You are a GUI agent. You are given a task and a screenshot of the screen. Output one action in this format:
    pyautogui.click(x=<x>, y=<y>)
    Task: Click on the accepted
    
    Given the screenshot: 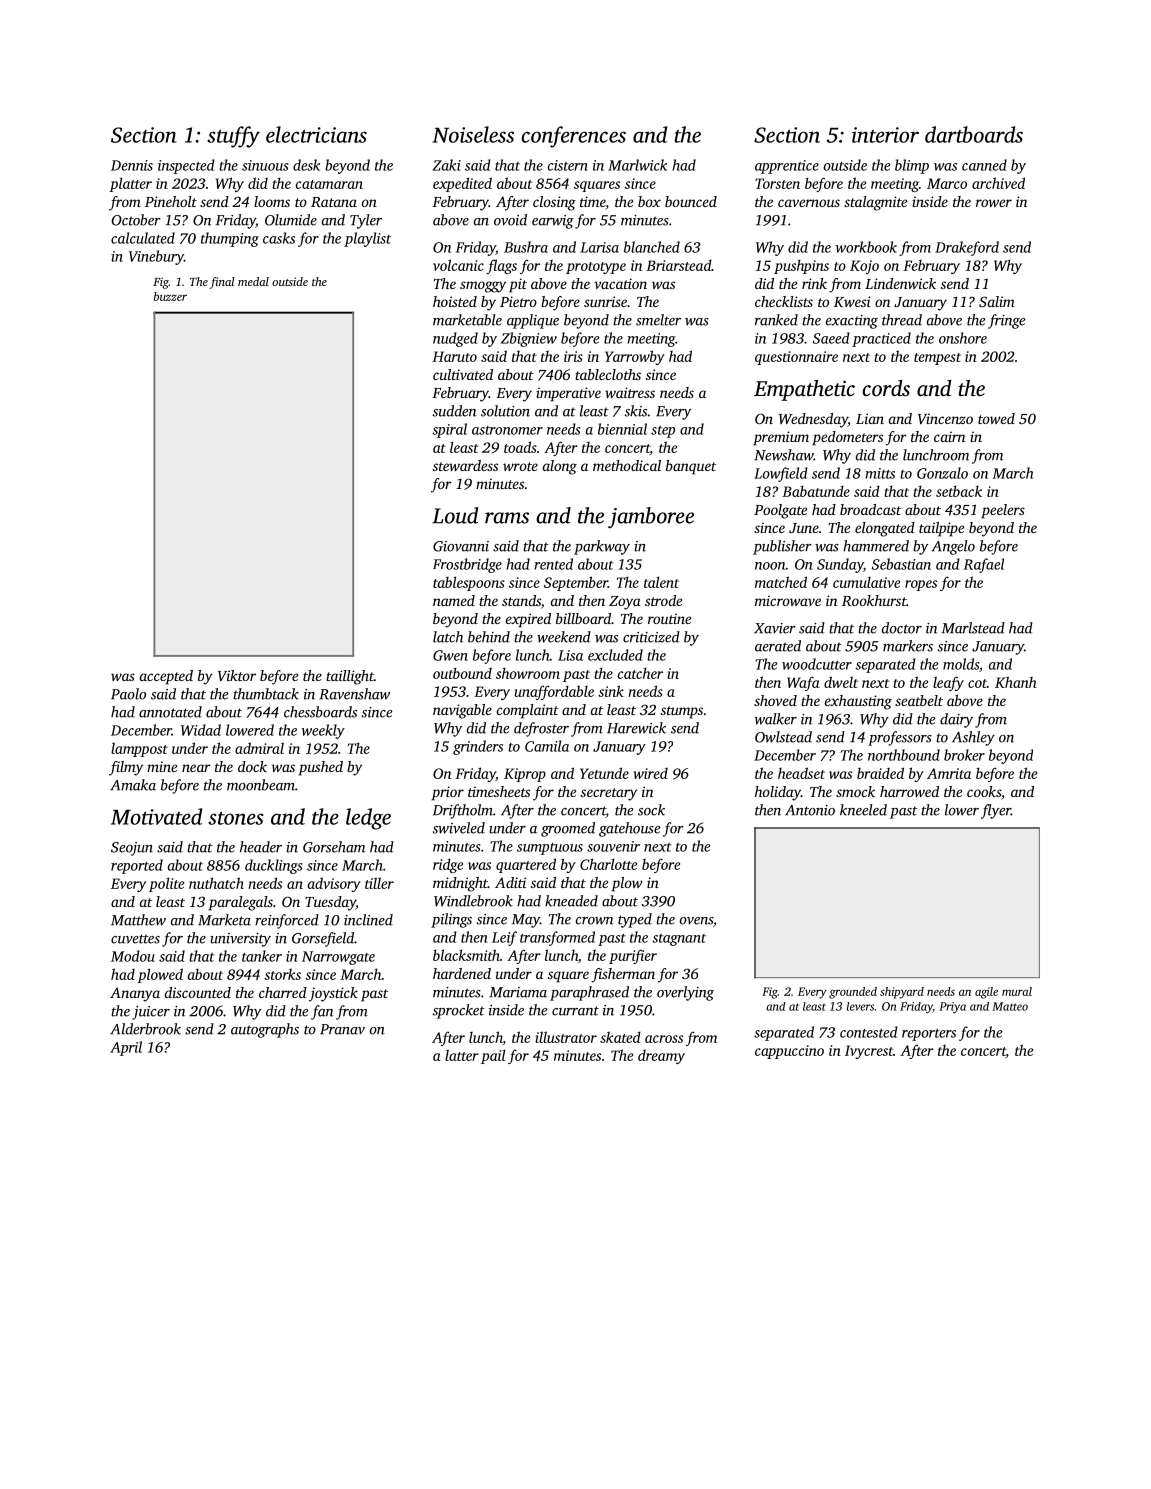 What is the action you would take?
    pyautogui.click(x=166, y=677)
